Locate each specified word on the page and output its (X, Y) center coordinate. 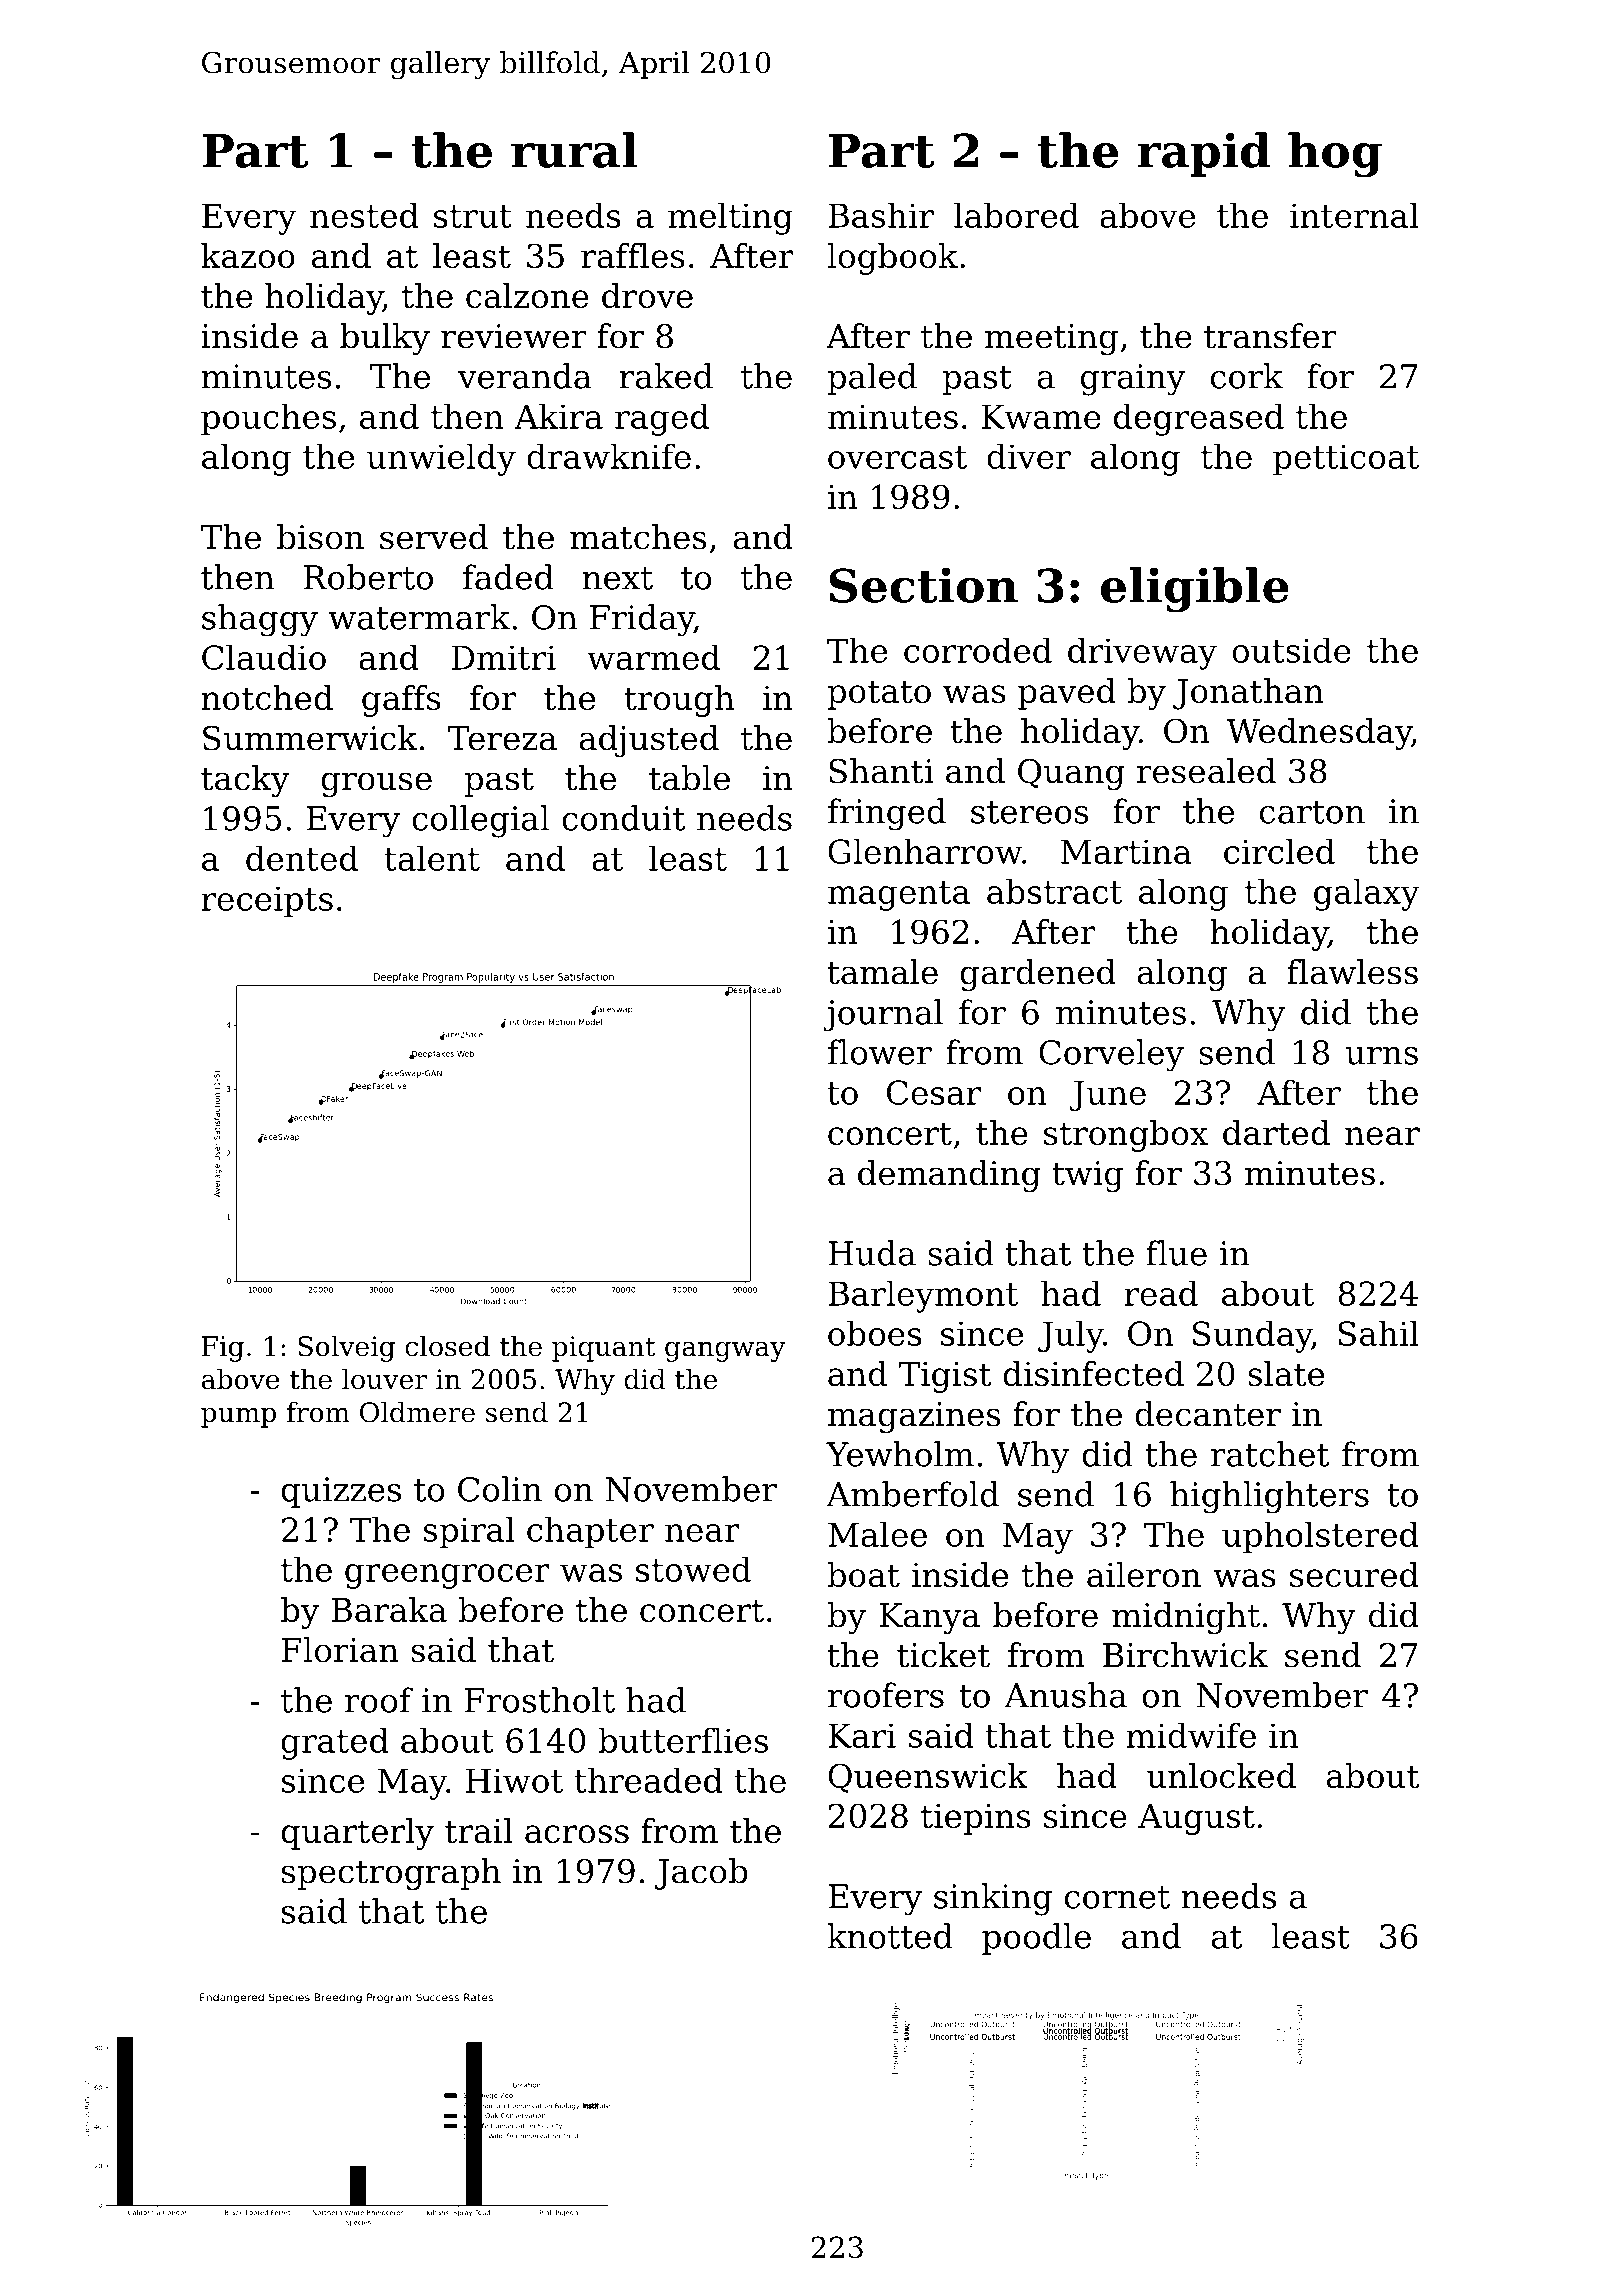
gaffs (401, 701)
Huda (872, 1253)
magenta (899, 896)
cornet (1117, 1897)
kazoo (248, 255)
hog (1335, 155)
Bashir (881, 215)
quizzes (341, 1492)
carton (1312, 812)
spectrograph (391, 1874)
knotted (890, 1936)
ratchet (1270, 1454)
